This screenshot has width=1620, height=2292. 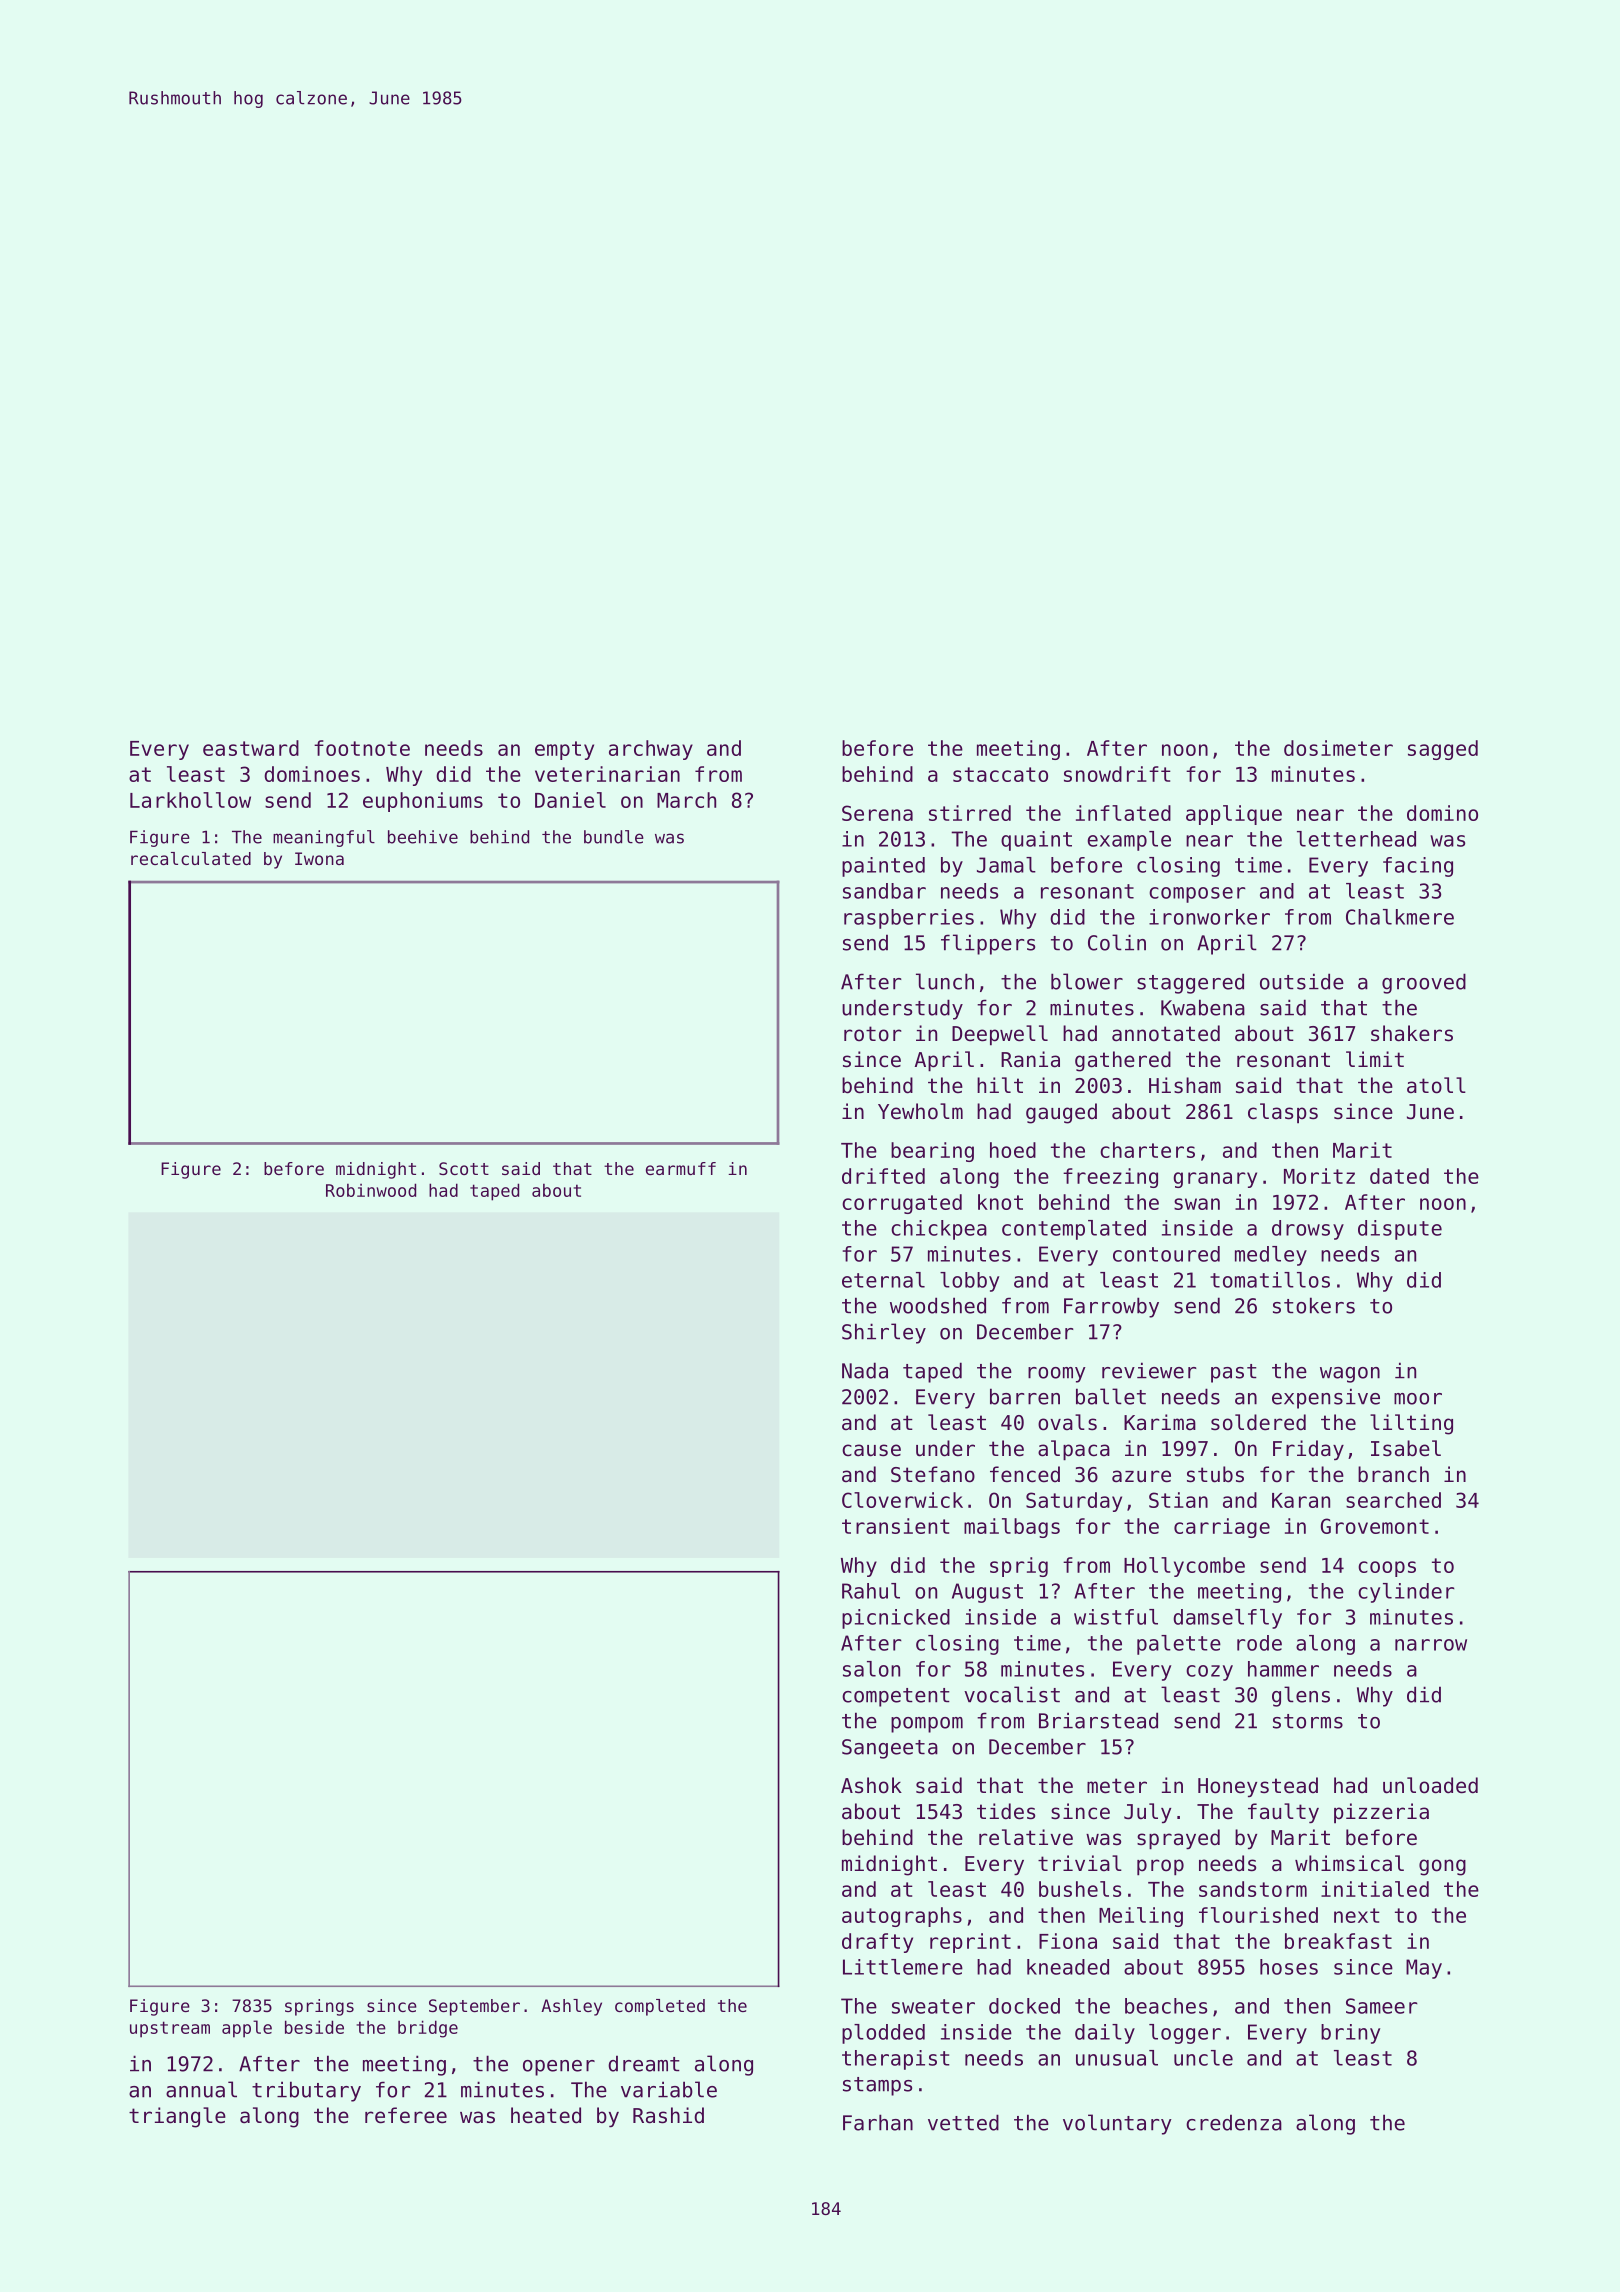 What do you see at coordinates (406, 2115) in the screenshot?
I see `referee` at bounding box center [406, 2115].
